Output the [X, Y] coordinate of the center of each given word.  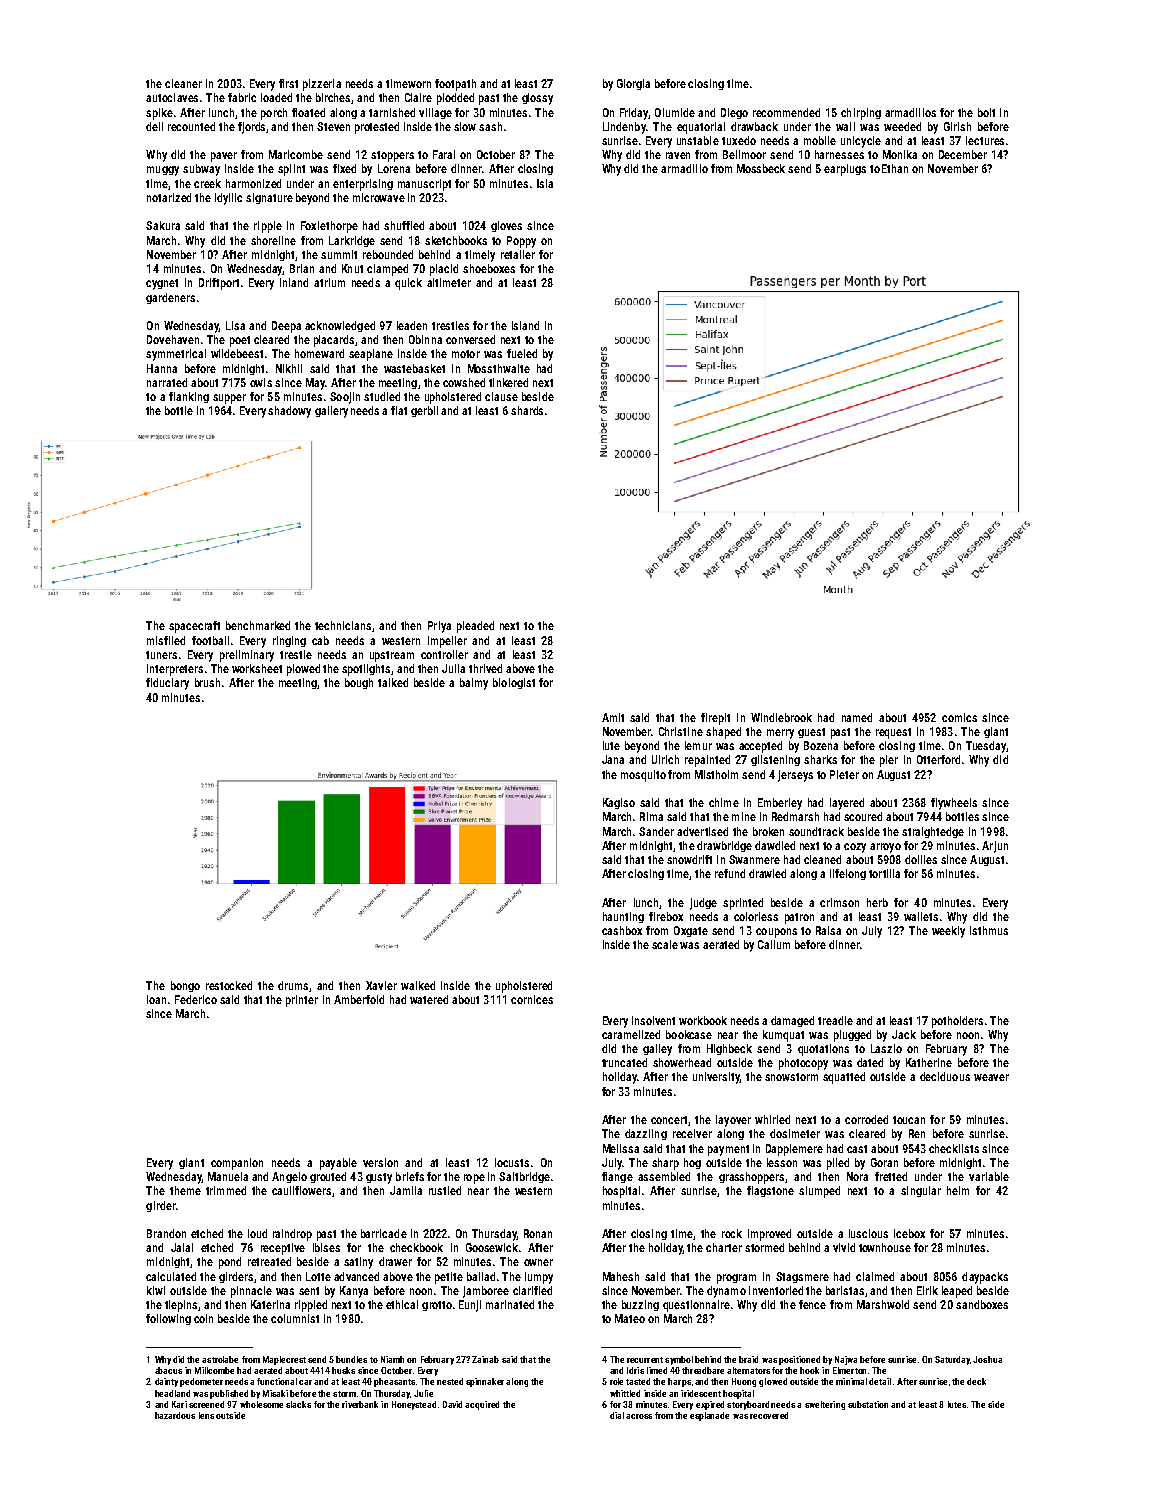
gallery [331, 412]
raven [678, 155]
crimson [839, 902]
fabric [242, 97]
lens [206, 1415]
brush [207, 682]
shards [527, 410]
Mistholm [716, 774]
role [616, 1381]
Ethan [895, 168]
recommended [786, 112]
